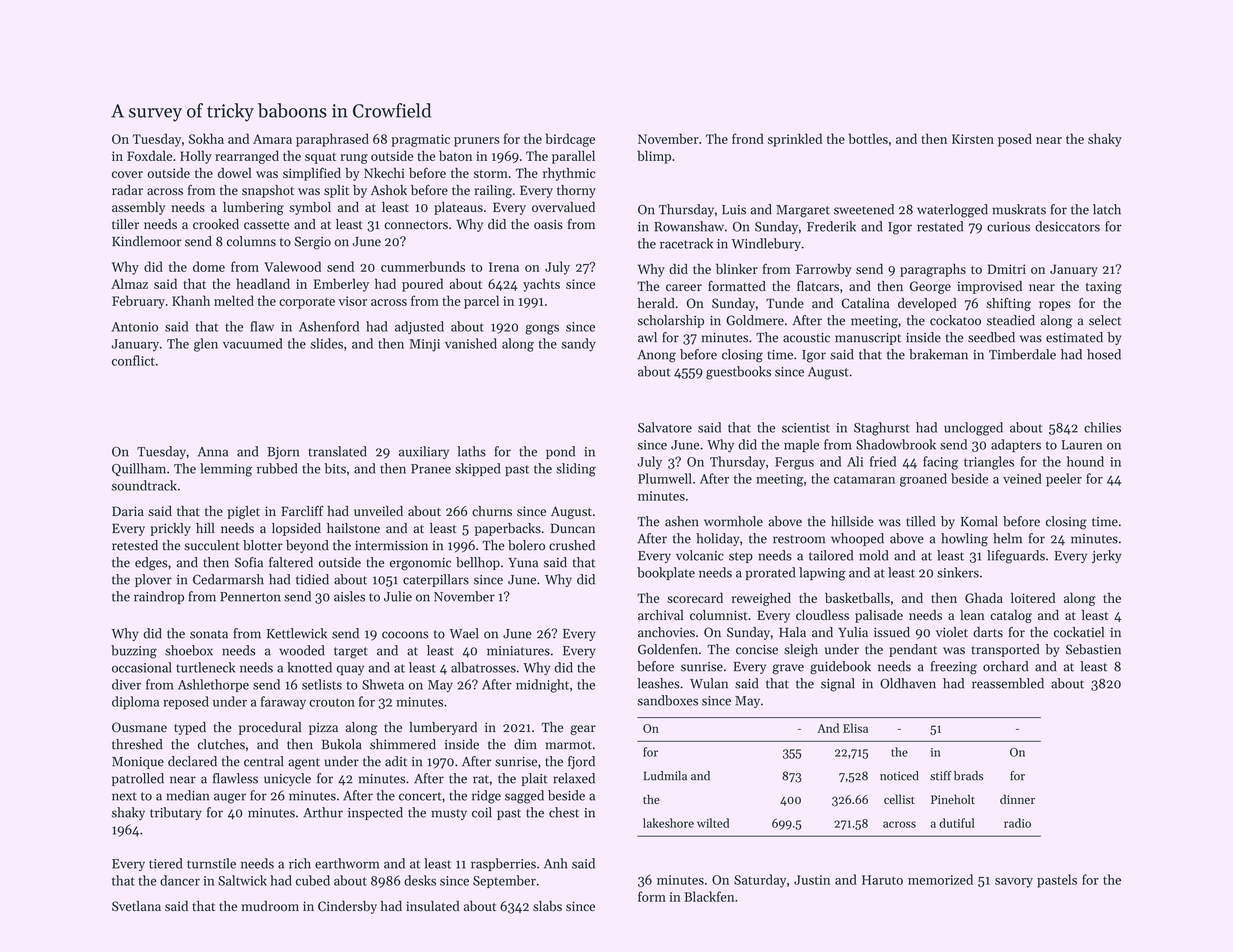 This image has height=952, width=1233. What do you see at coordinates (135, 703) in the image?
I see `diploma` at bounding box center [135, 703].
